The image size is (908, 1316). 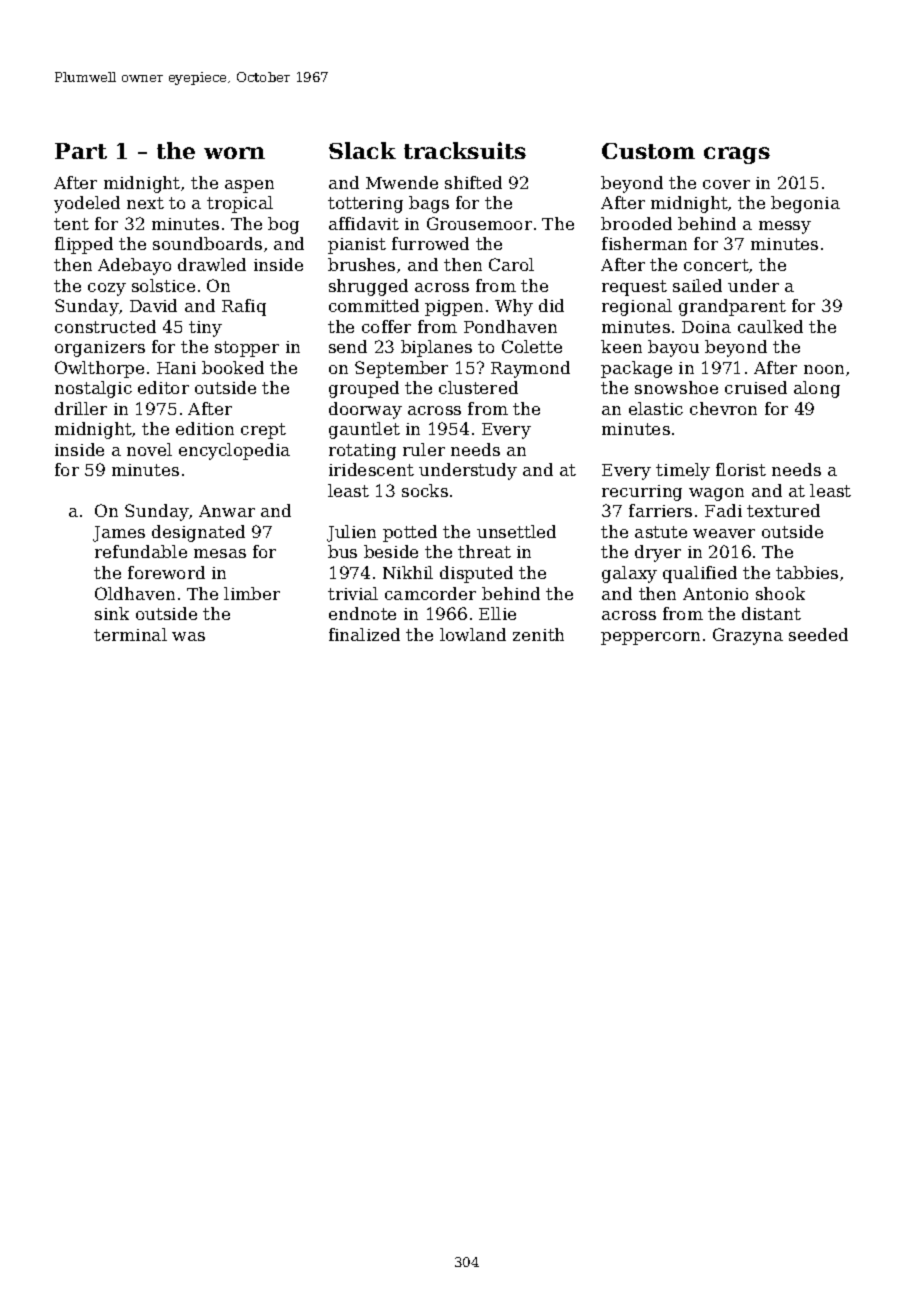 I want to click on Oldhaven, so click(x=135, y=593).
